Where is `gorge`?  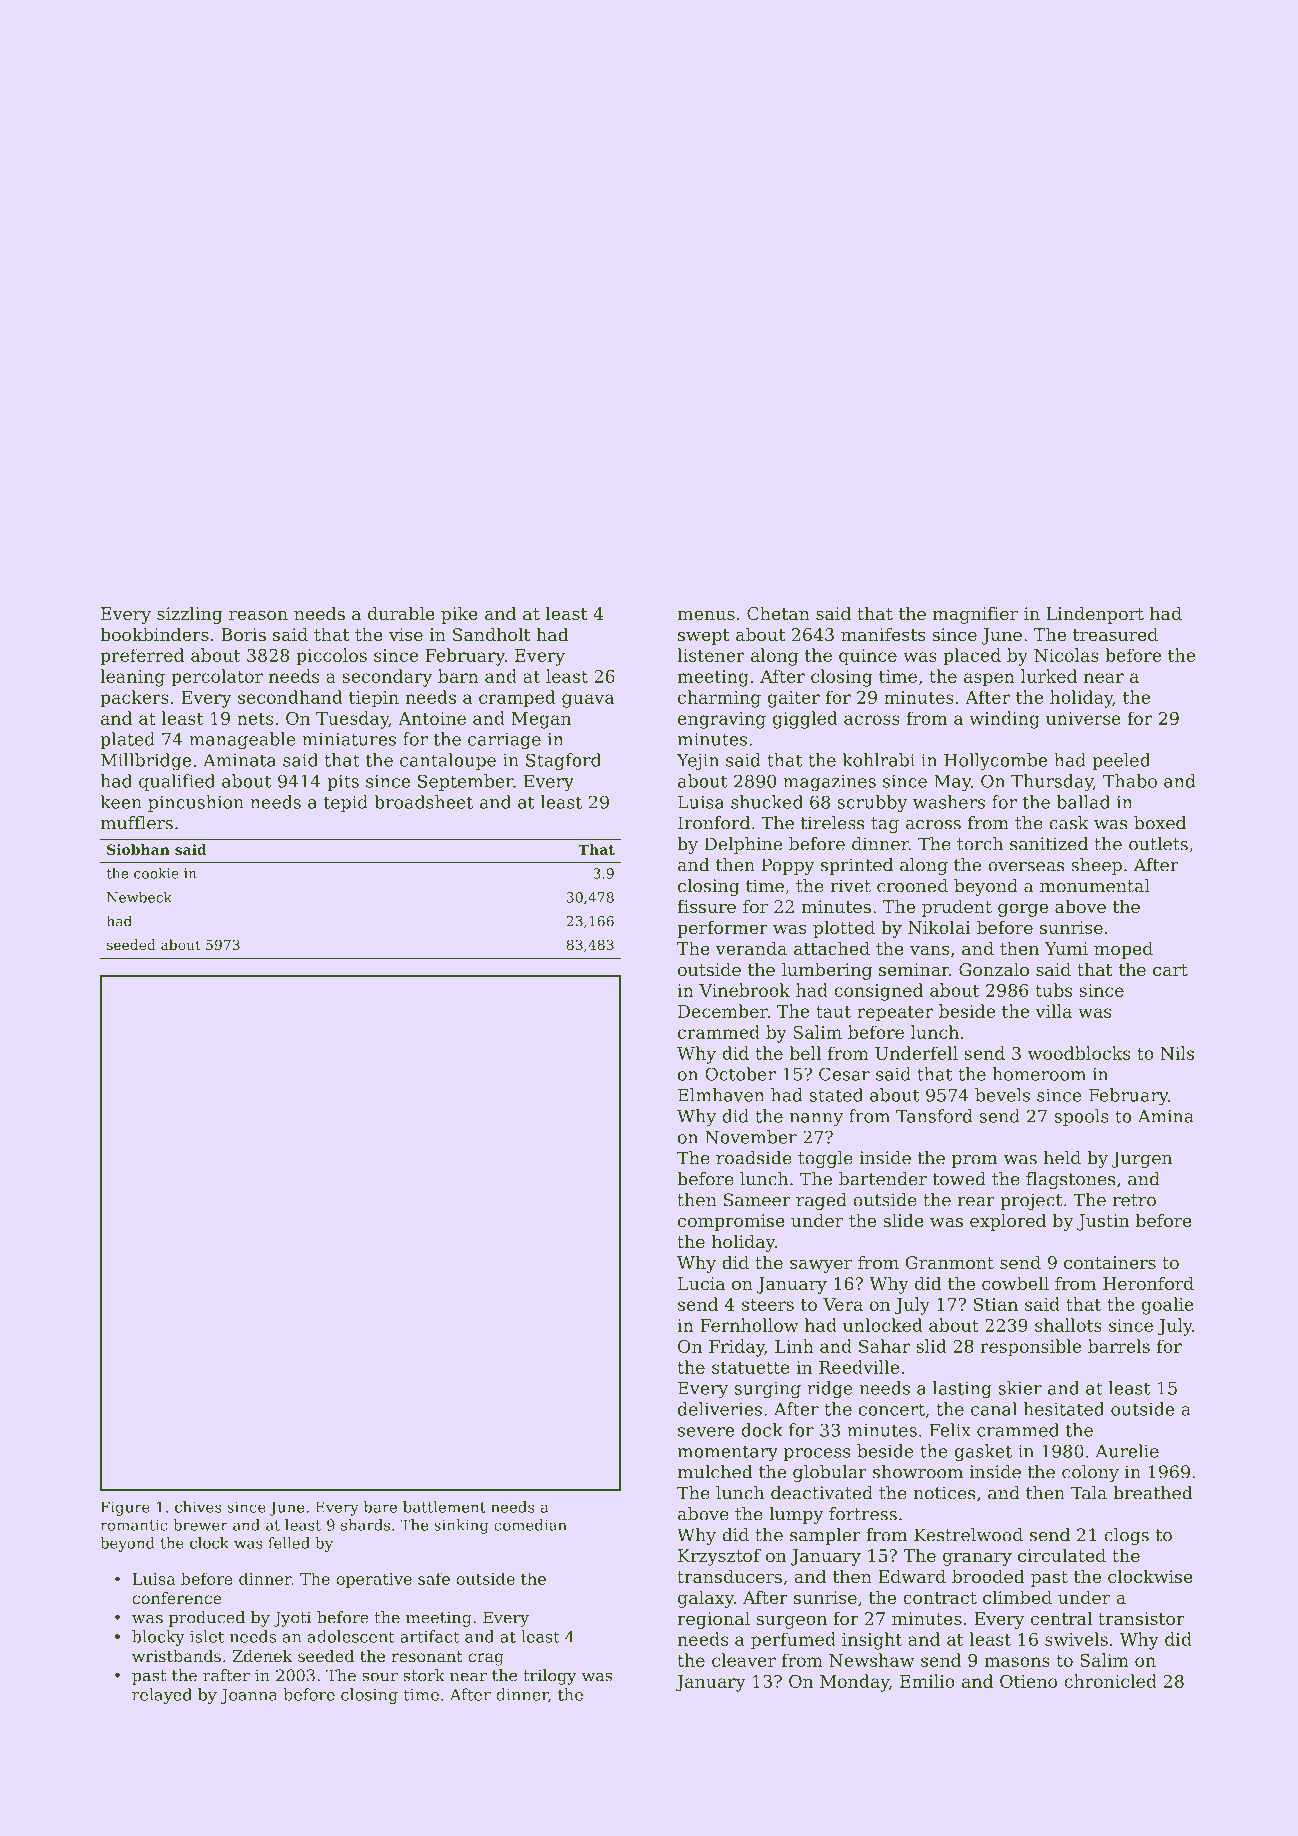 gorge is located at coordinates (1023, 910).
